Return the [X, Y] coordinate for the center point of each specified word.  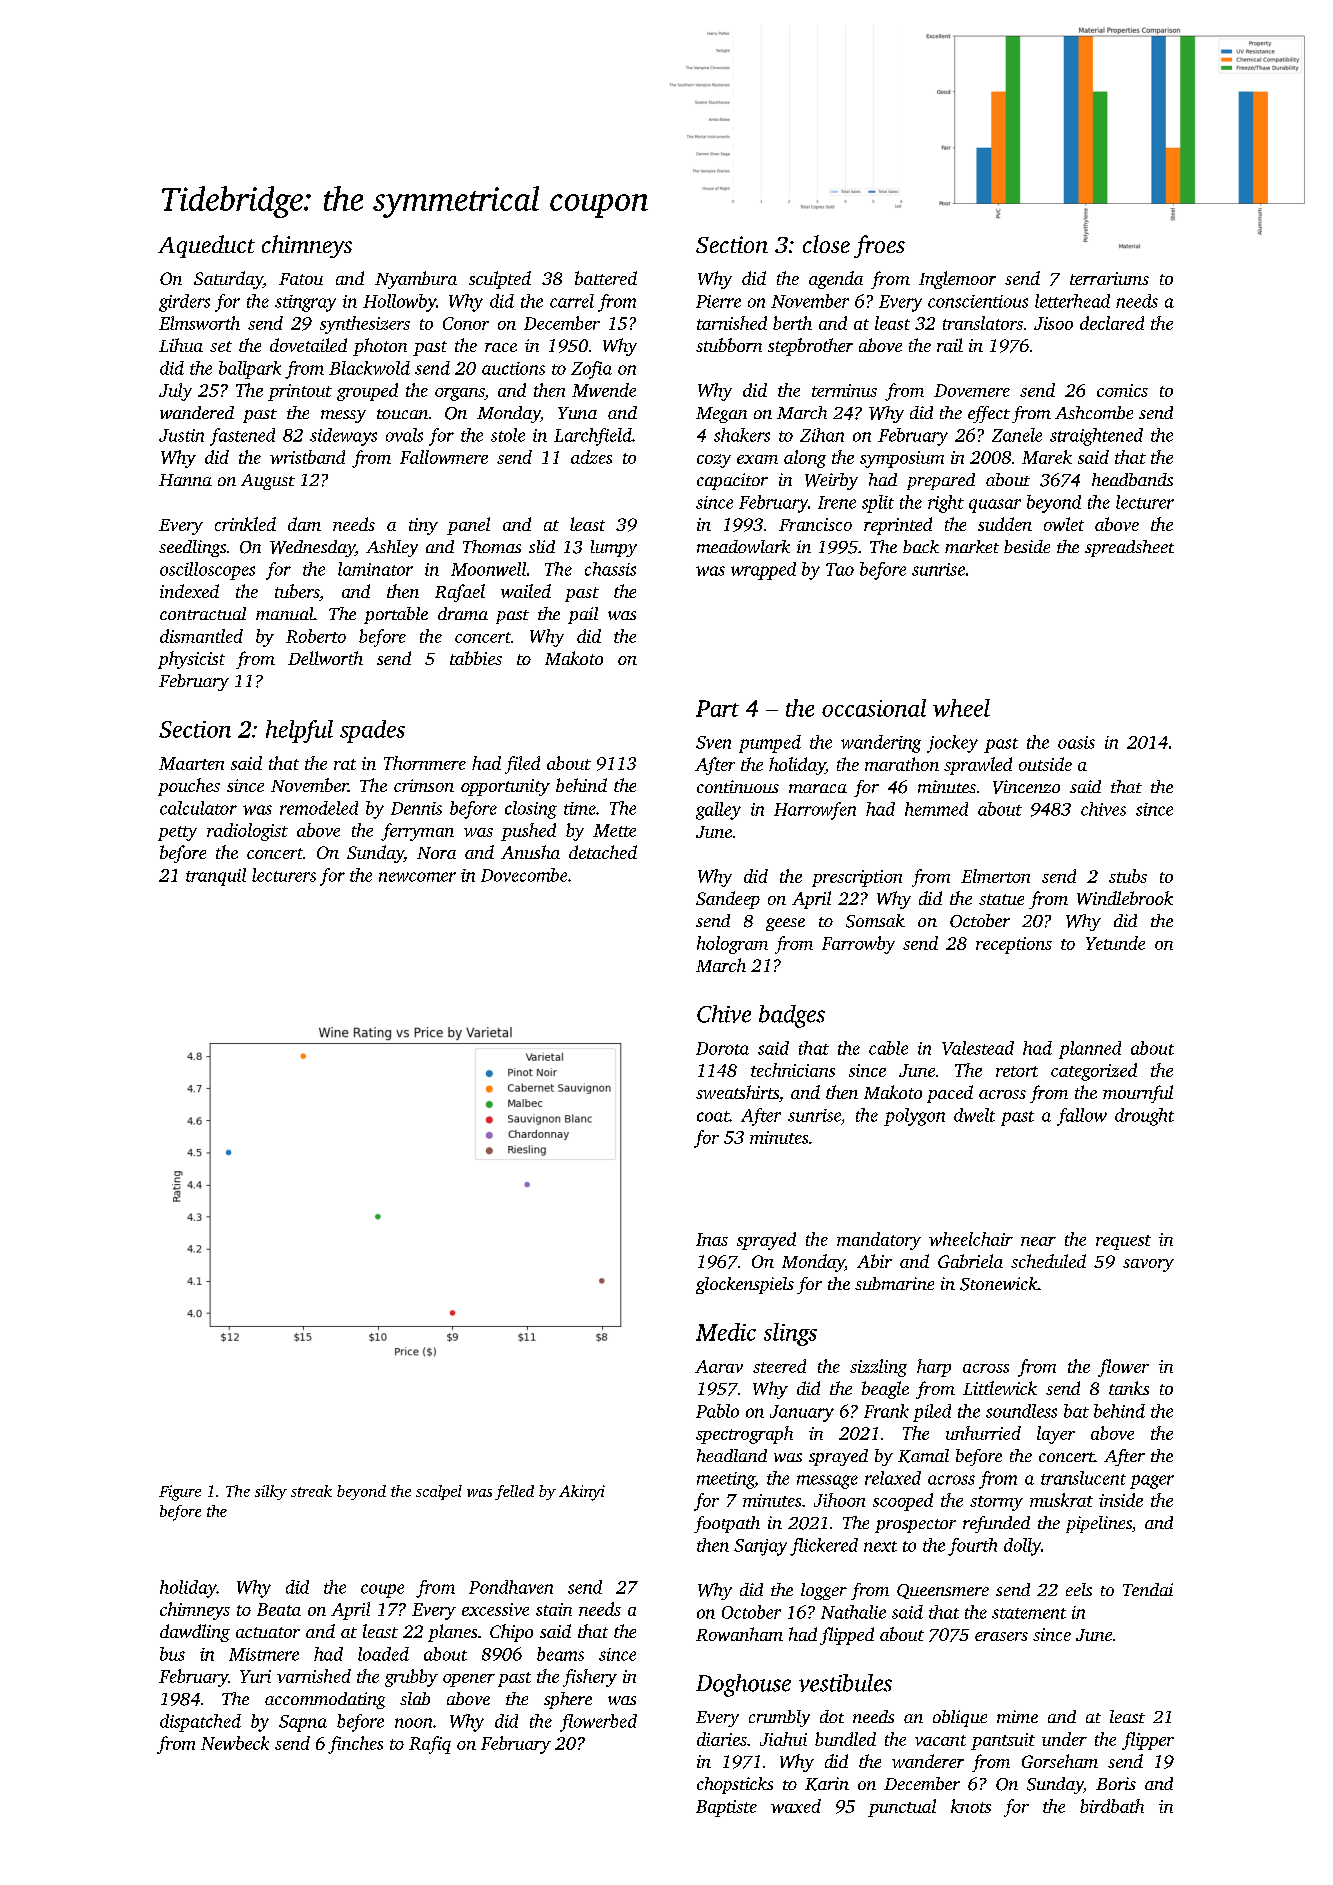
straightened [1096, 437]
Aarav [719, 1366]
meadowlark [743, 546]
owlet [1064, 524]
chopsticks [735, 1785]
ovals [404, 435]
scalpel [439, 1492]
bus [172, 1654]
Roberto [316, 636]
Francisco [815, 524]
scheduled [1048, 1261]
